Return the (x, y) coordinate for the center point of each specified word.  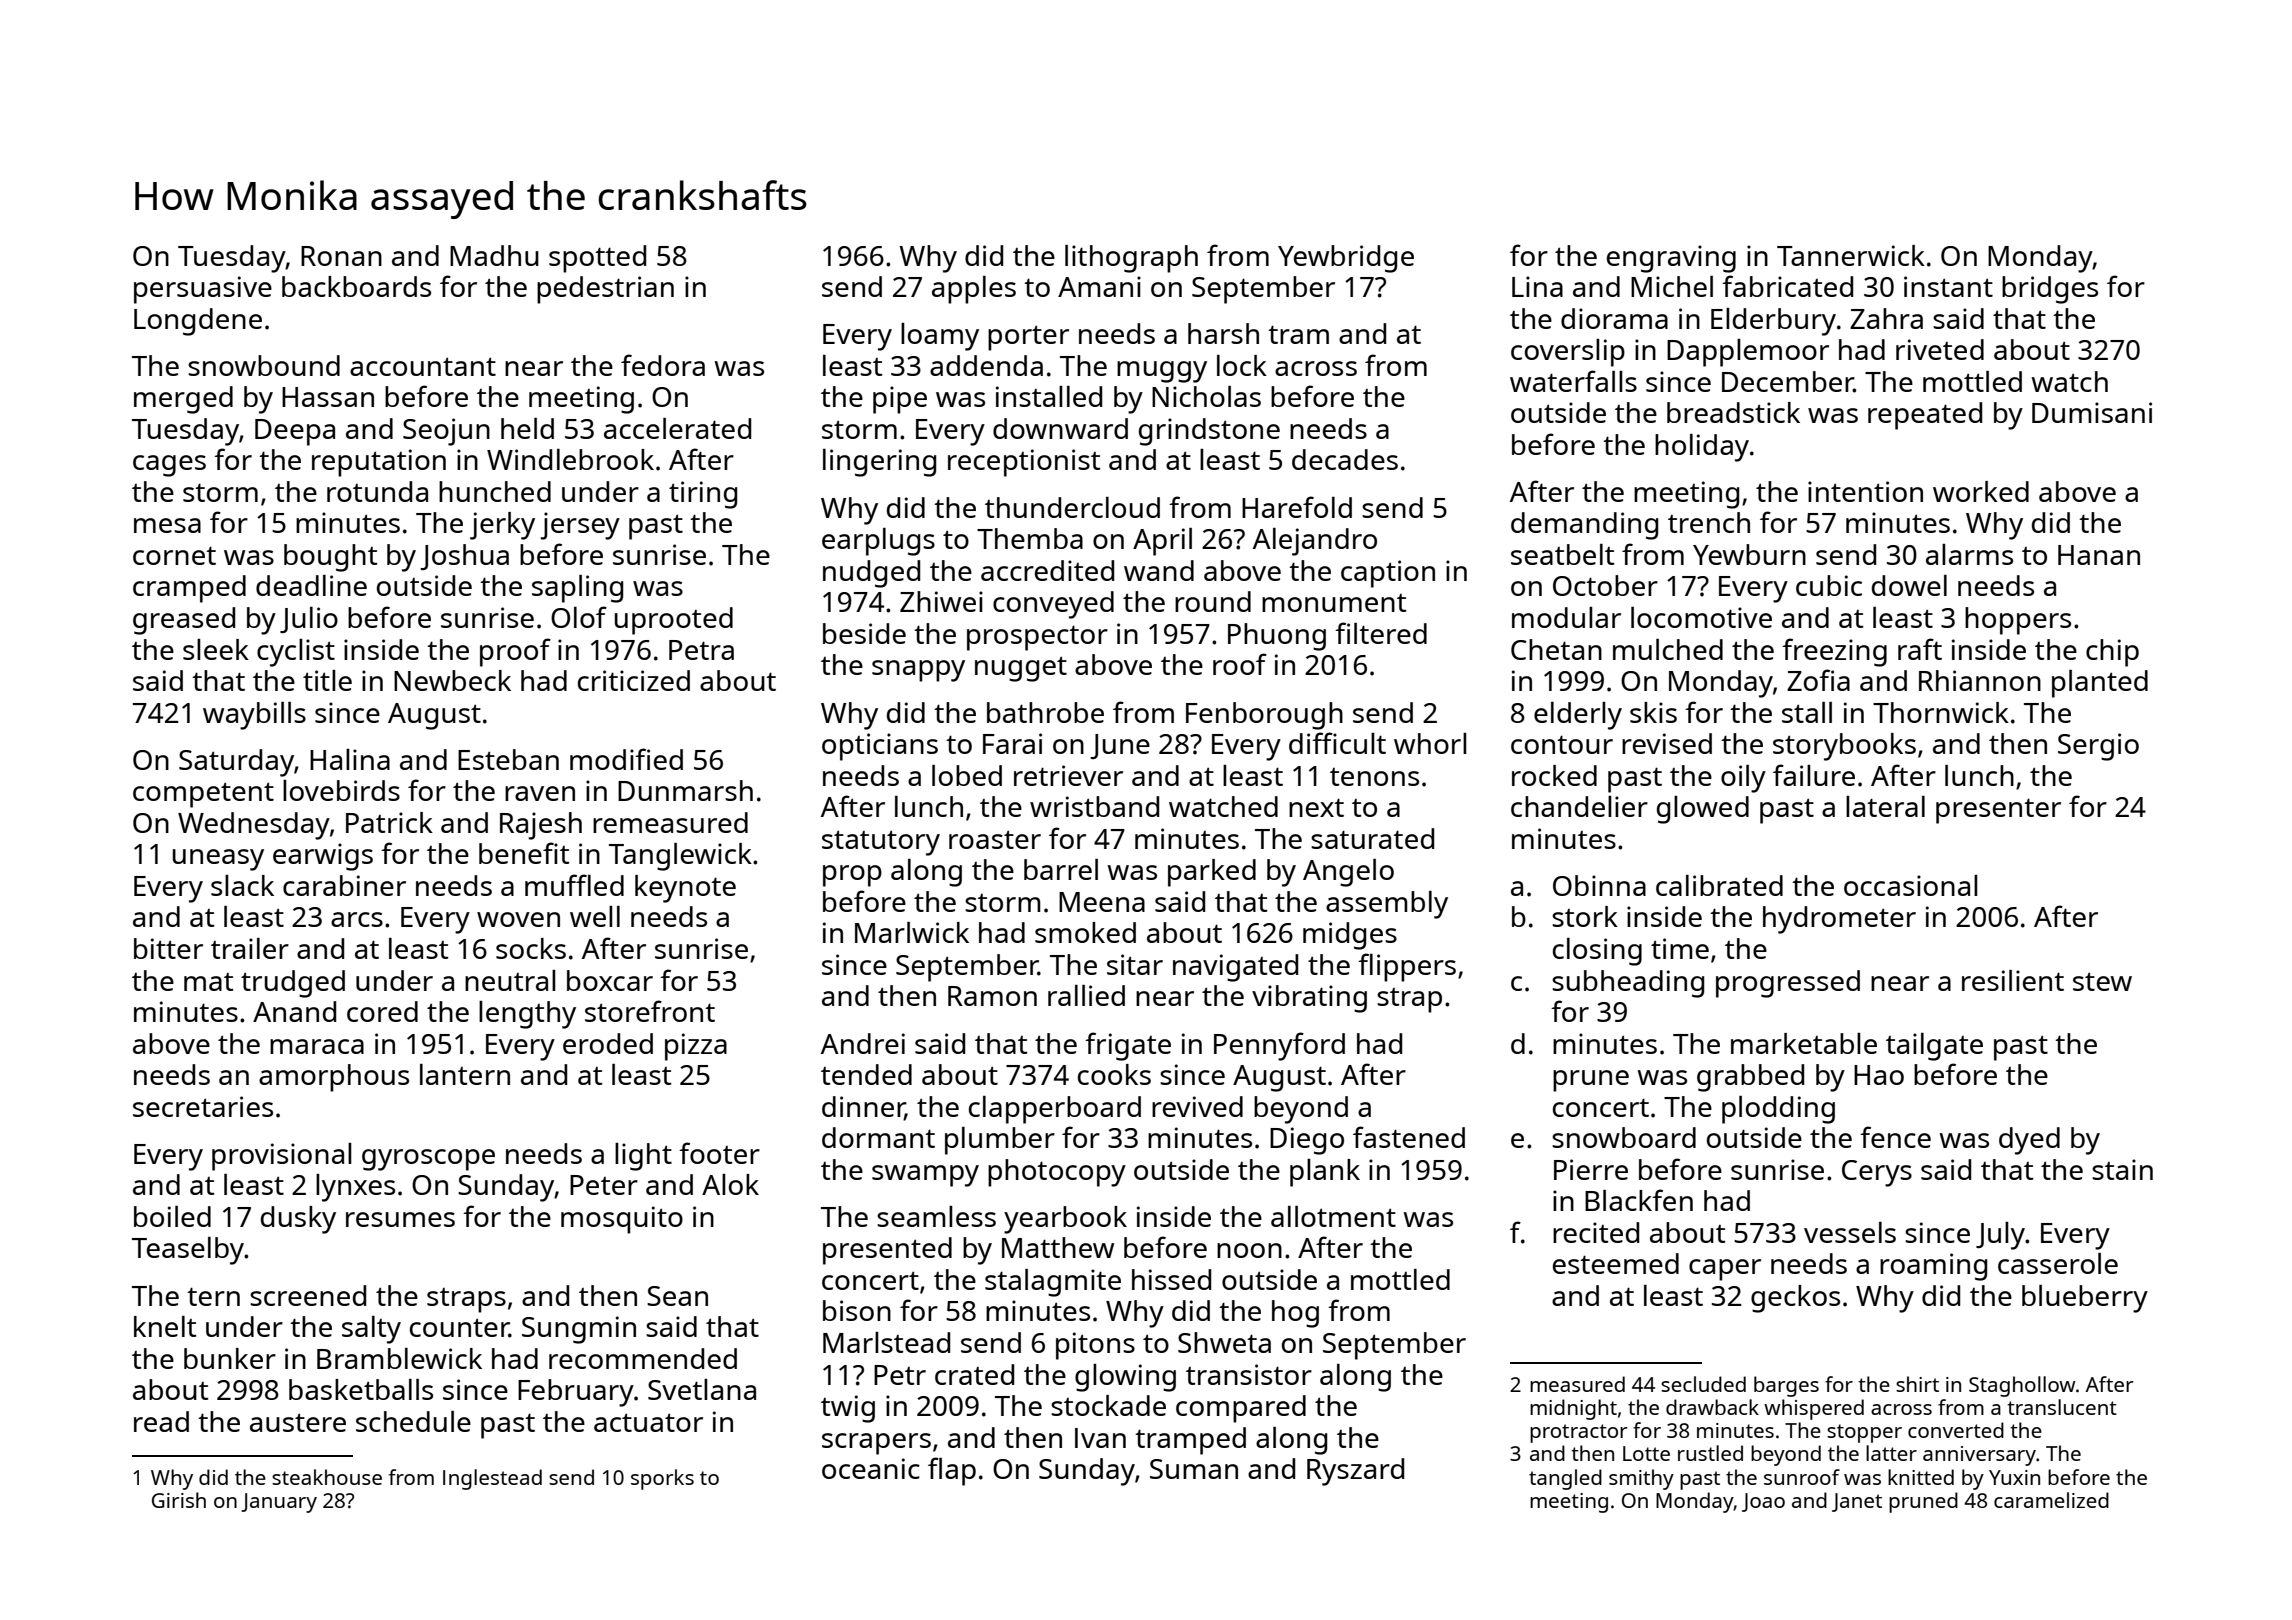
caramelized (2051, 1500)
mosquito (622, 1220)
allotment (1333, 1216)
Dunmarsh (685, 790)
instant (1948, 286)
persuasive (203, 290)
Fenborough (1264, 716)
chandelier (1579, 806)
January (279, 1503)
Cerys (1877, 1173)
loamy (940, 337)
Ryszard (1355, 1472)
